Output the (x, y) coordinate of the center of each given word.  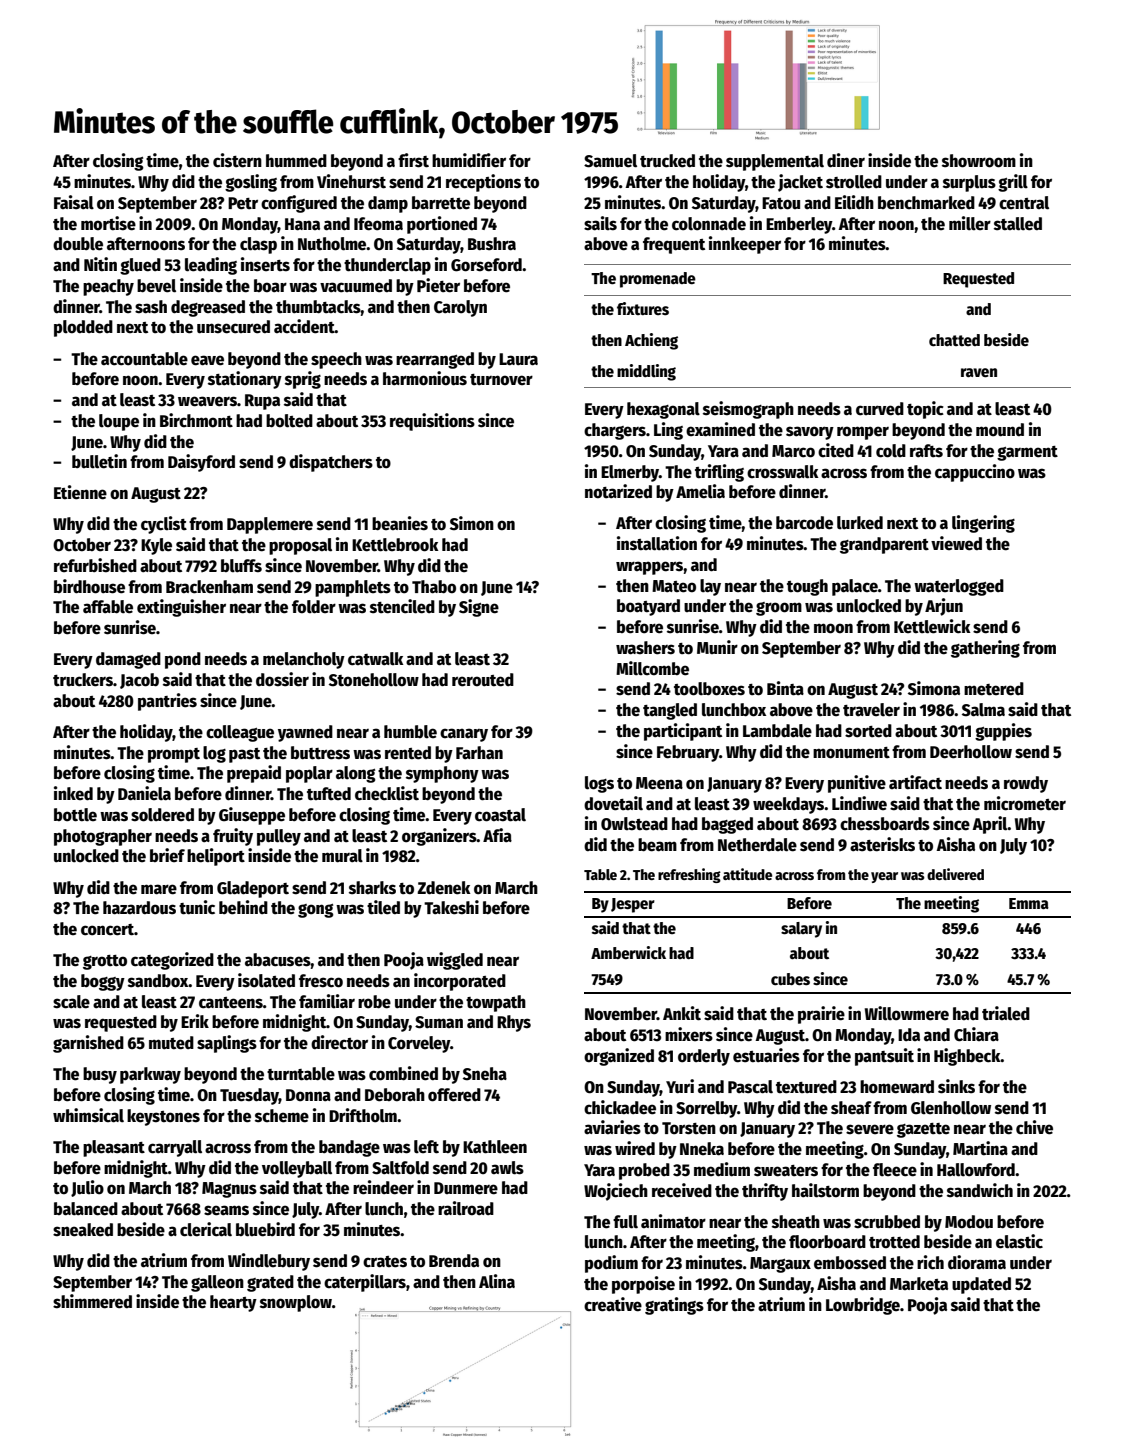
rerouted (483, 680)
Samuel (610, 161)
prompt (174, 755)
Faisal (74, 202)
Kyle (156, 546)
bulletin (99, 461)
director (339, 1042)
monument (851, 753)
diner (846, 160)
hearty (233, 1303)
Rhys (514, 1023)
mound (1000, 430)
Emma (1029, 903)
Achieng (651, 341)
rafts (926, 451)
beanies (400, 523)
